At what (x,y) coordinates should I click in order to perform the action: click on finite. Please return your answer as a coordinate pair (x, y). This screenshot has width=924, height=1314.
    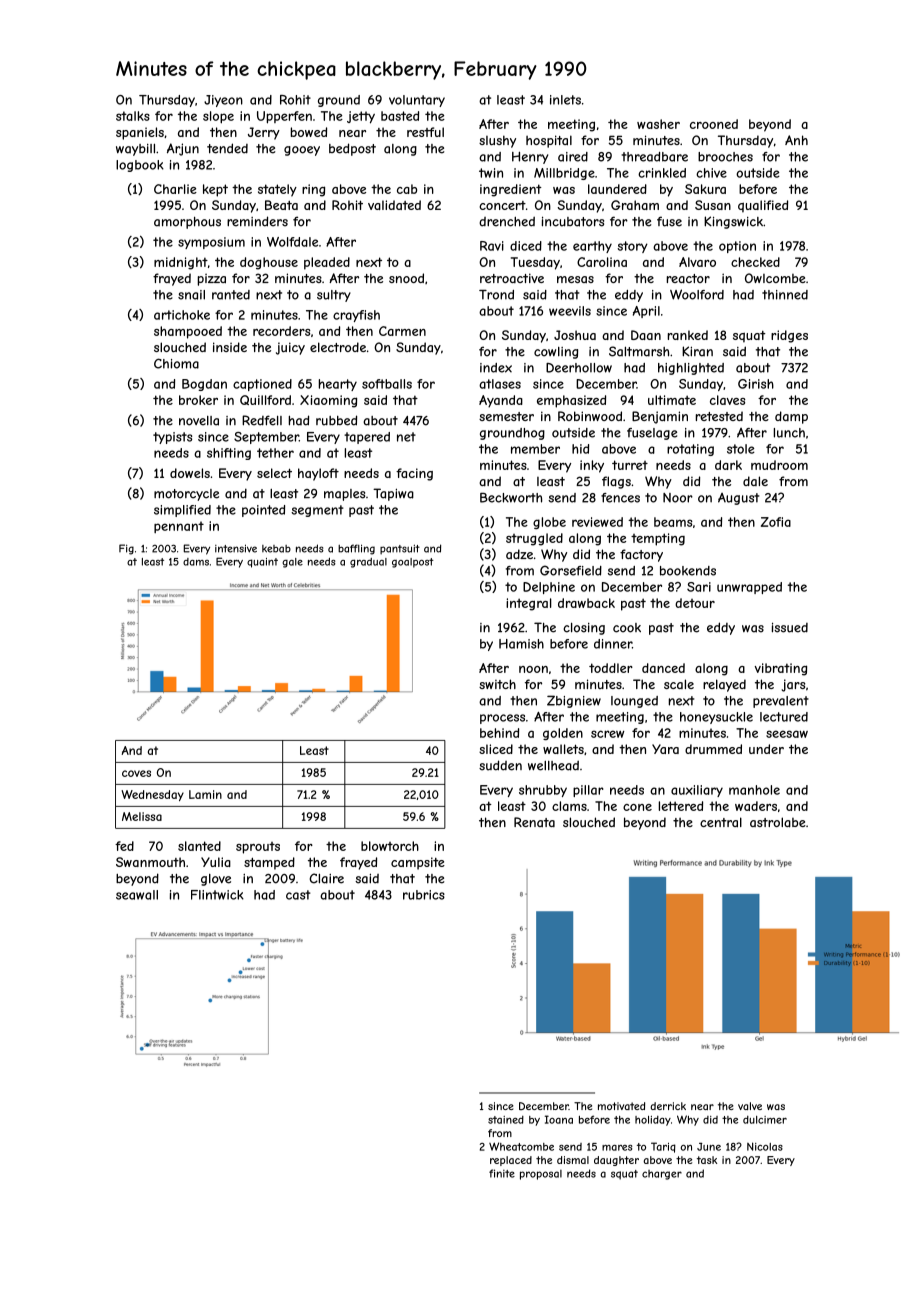
    Looking at the image, I should click on (502, 1173).
